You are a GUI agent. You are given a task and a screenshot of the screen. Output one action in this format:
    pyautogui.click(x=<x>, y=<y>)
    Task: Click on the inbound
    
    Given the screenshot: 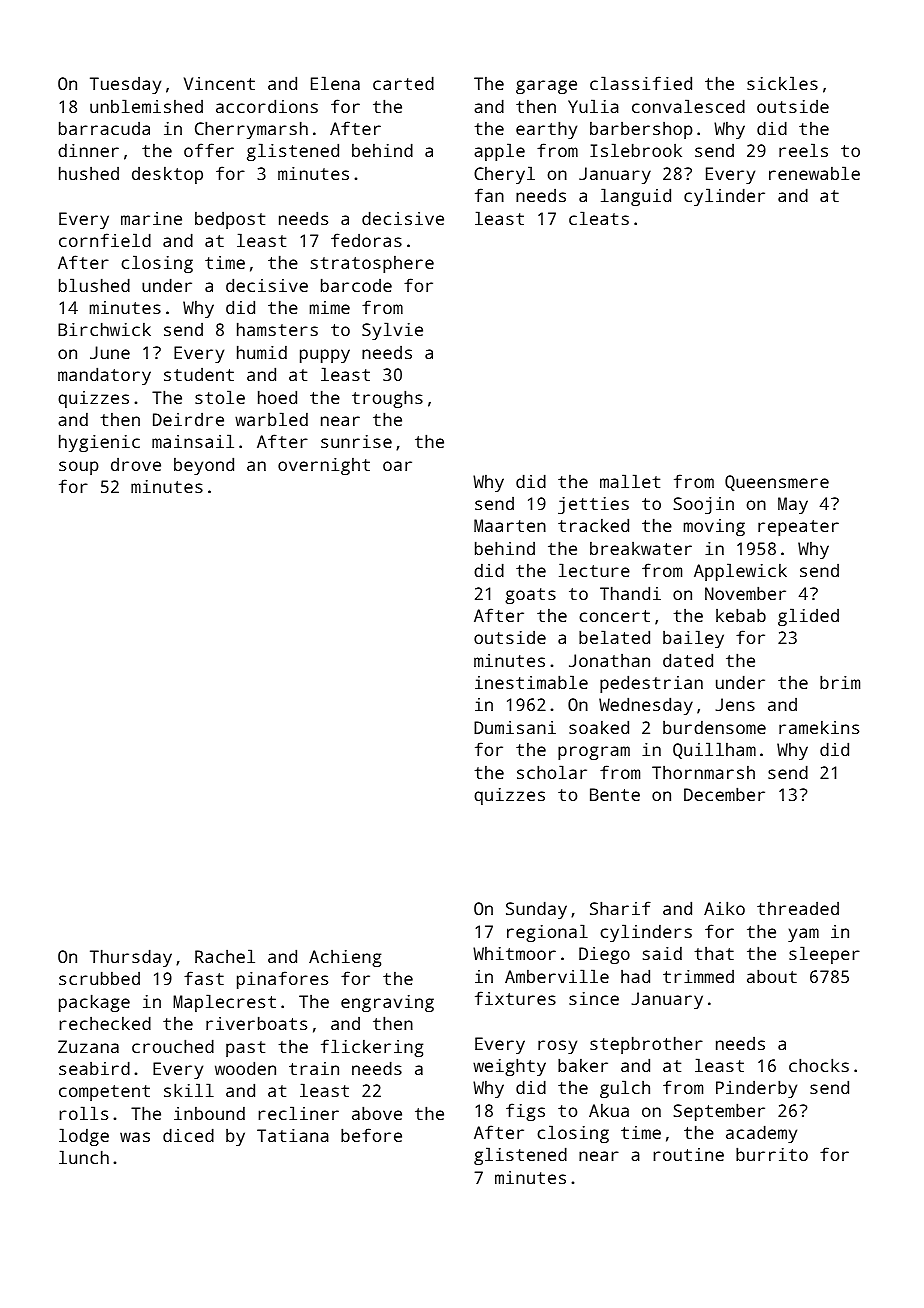 What is the action you would take?
    pyautogui.click(x=209, y=1113)
